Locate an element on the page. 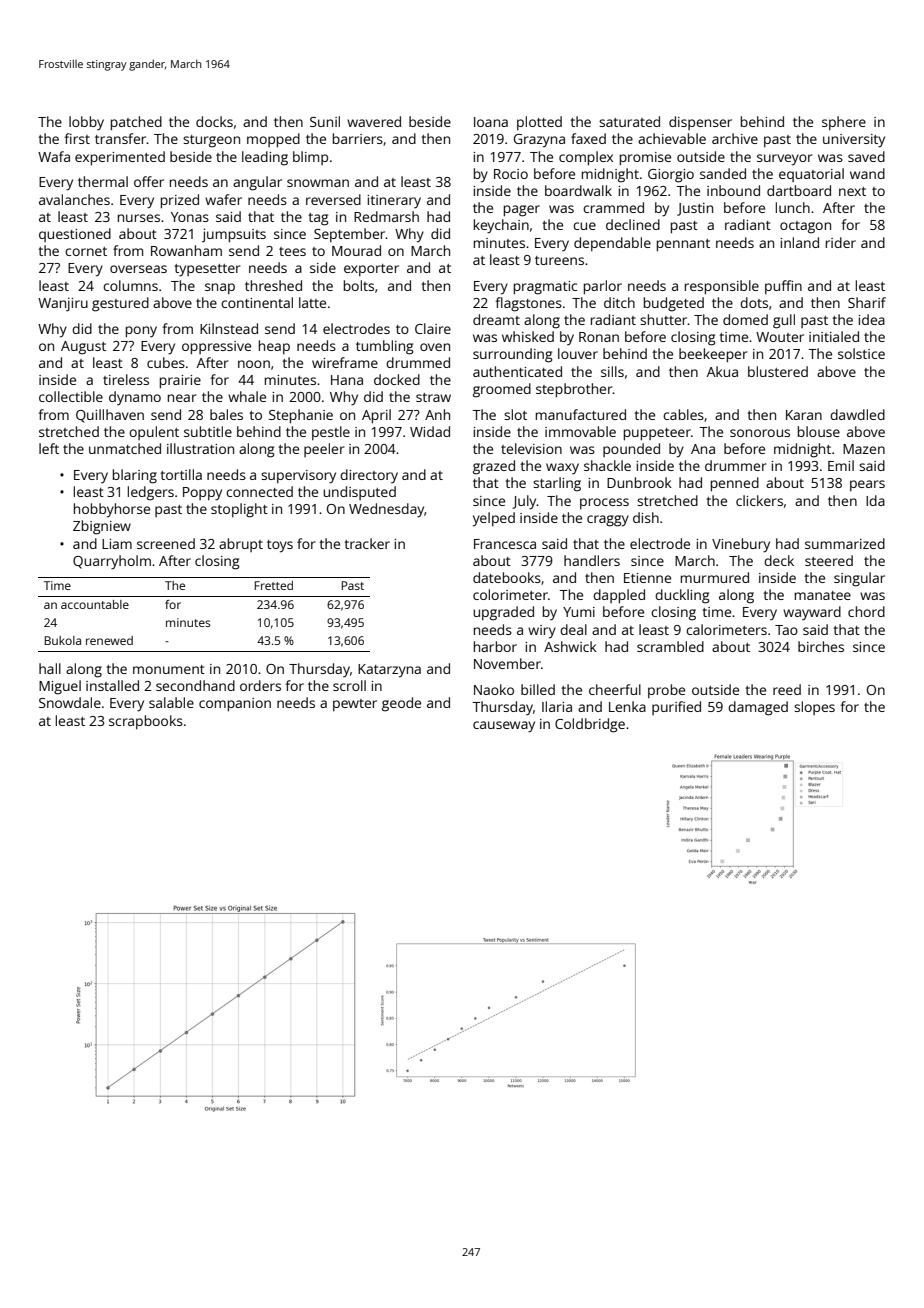  blaring is located at coordinates (135, 476).
